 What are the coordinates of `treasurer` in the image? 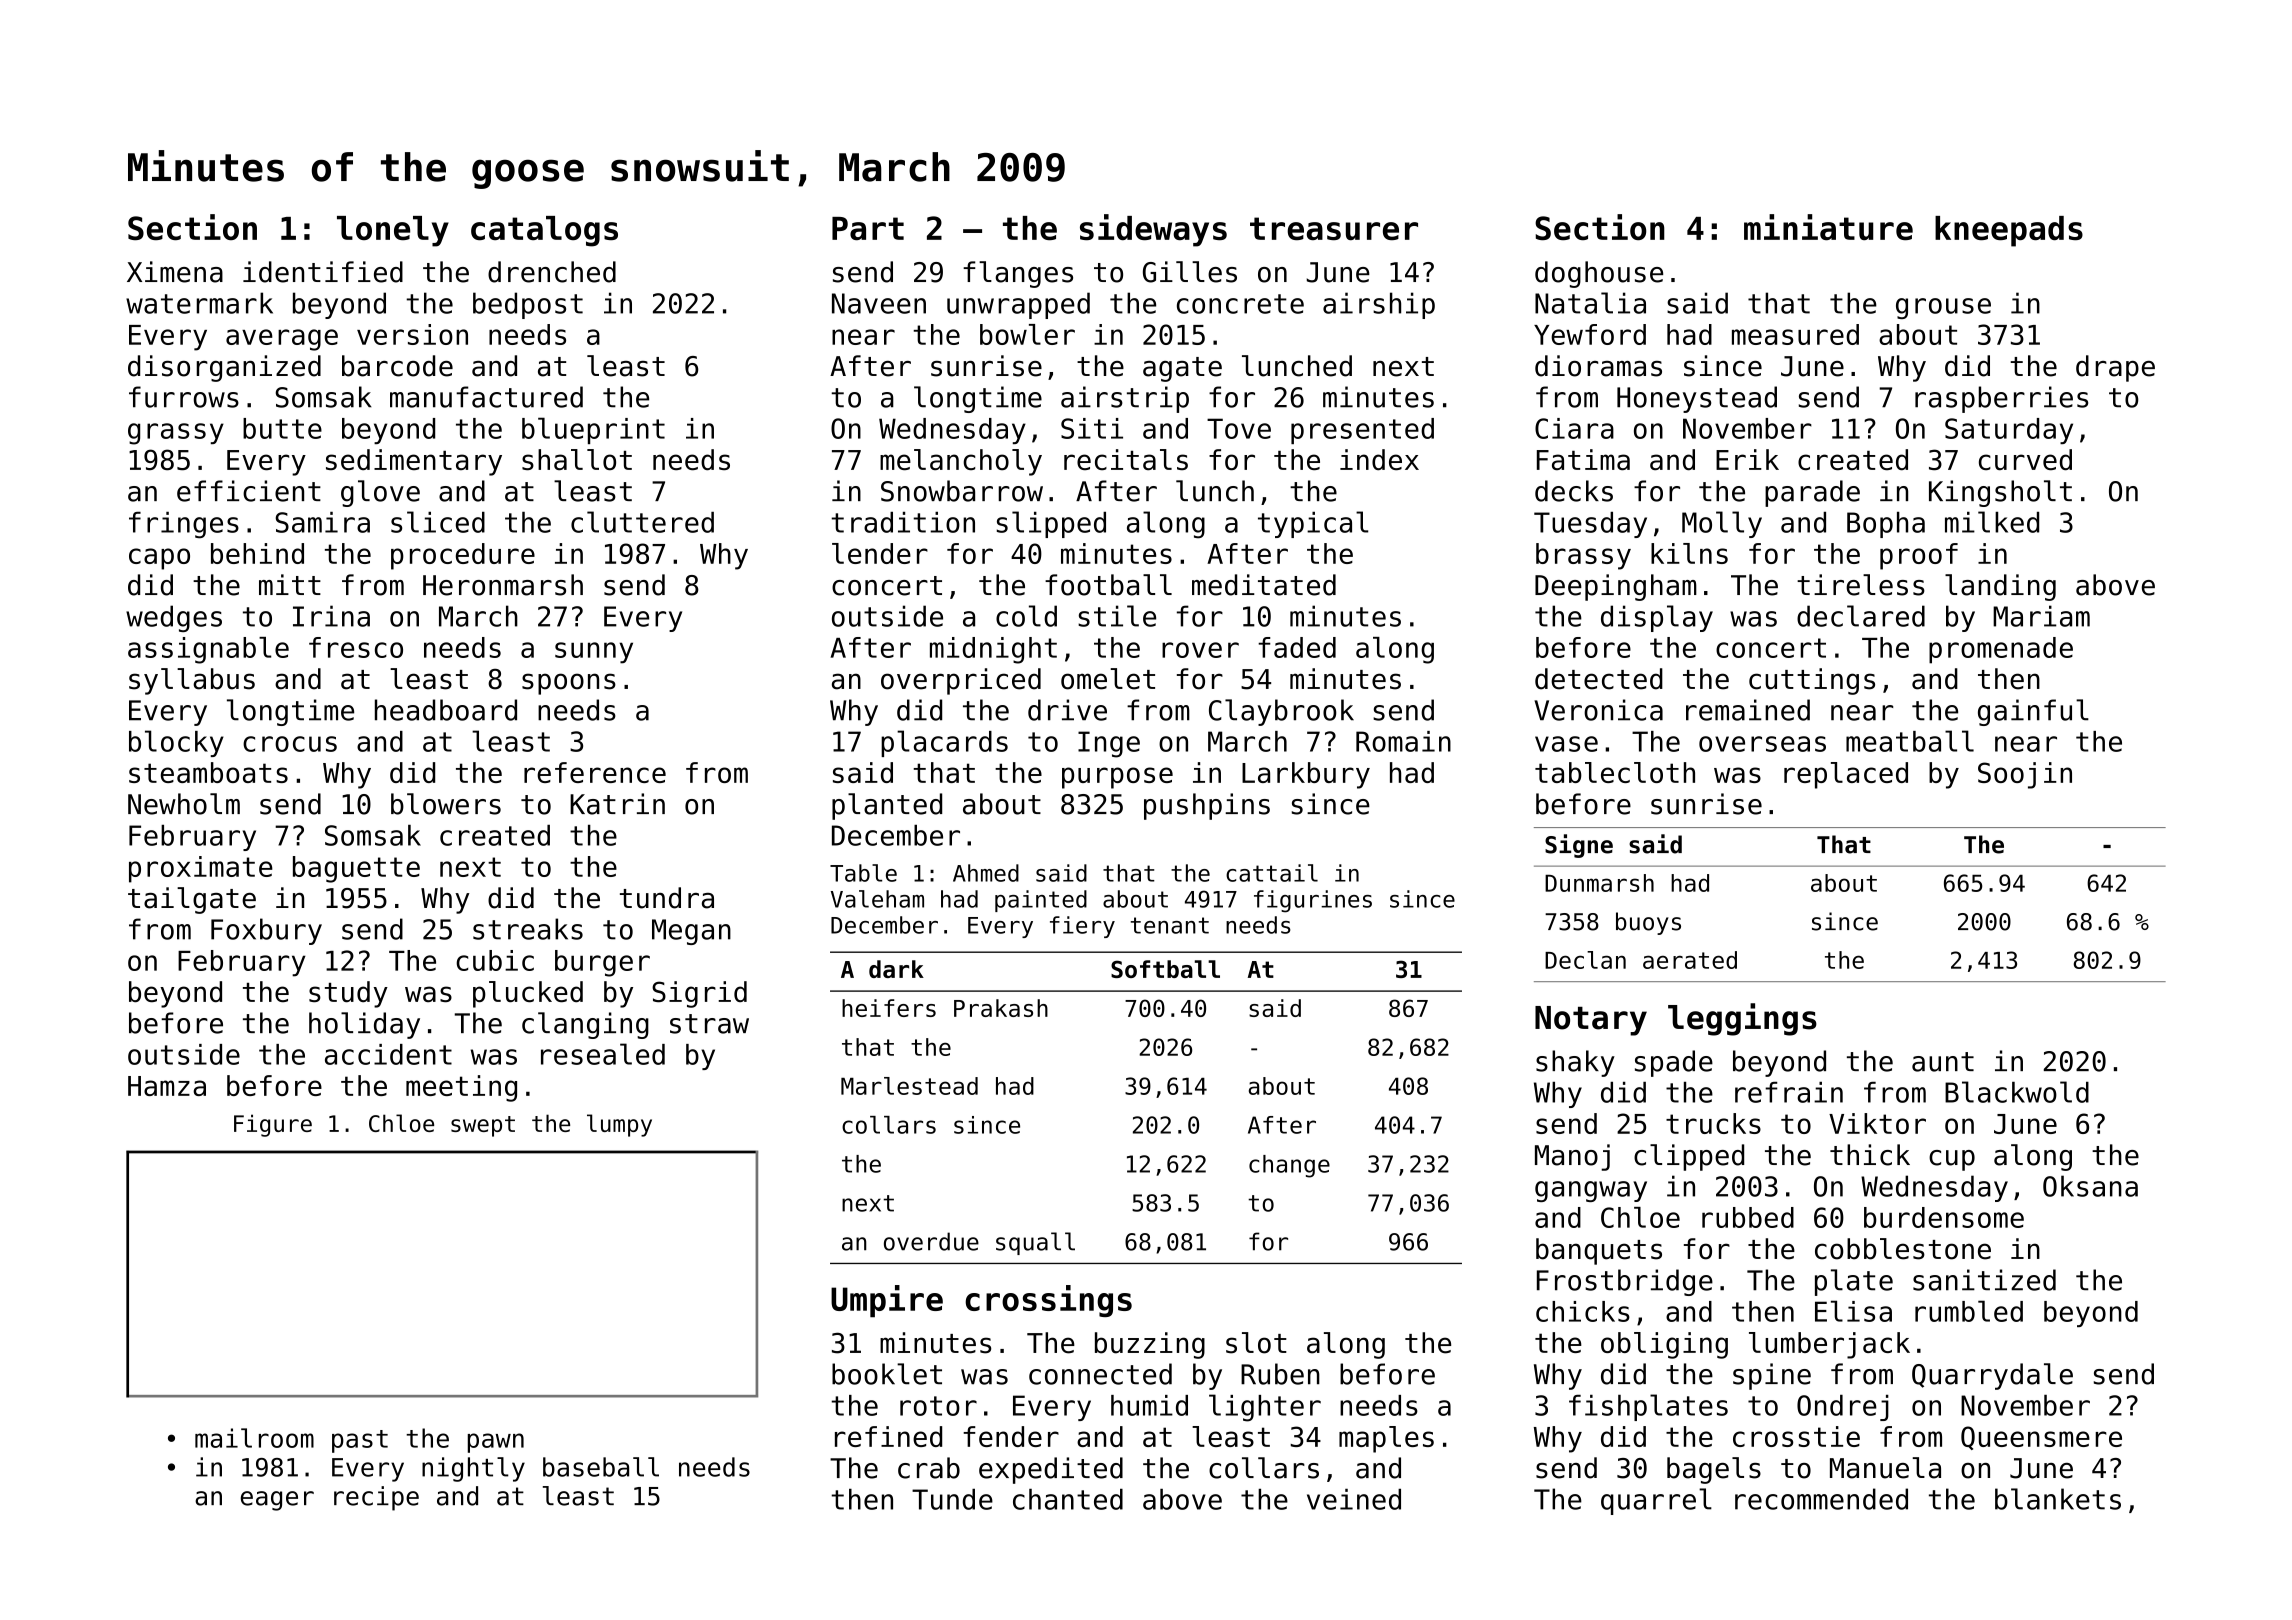 It's located at (1334, 229).
